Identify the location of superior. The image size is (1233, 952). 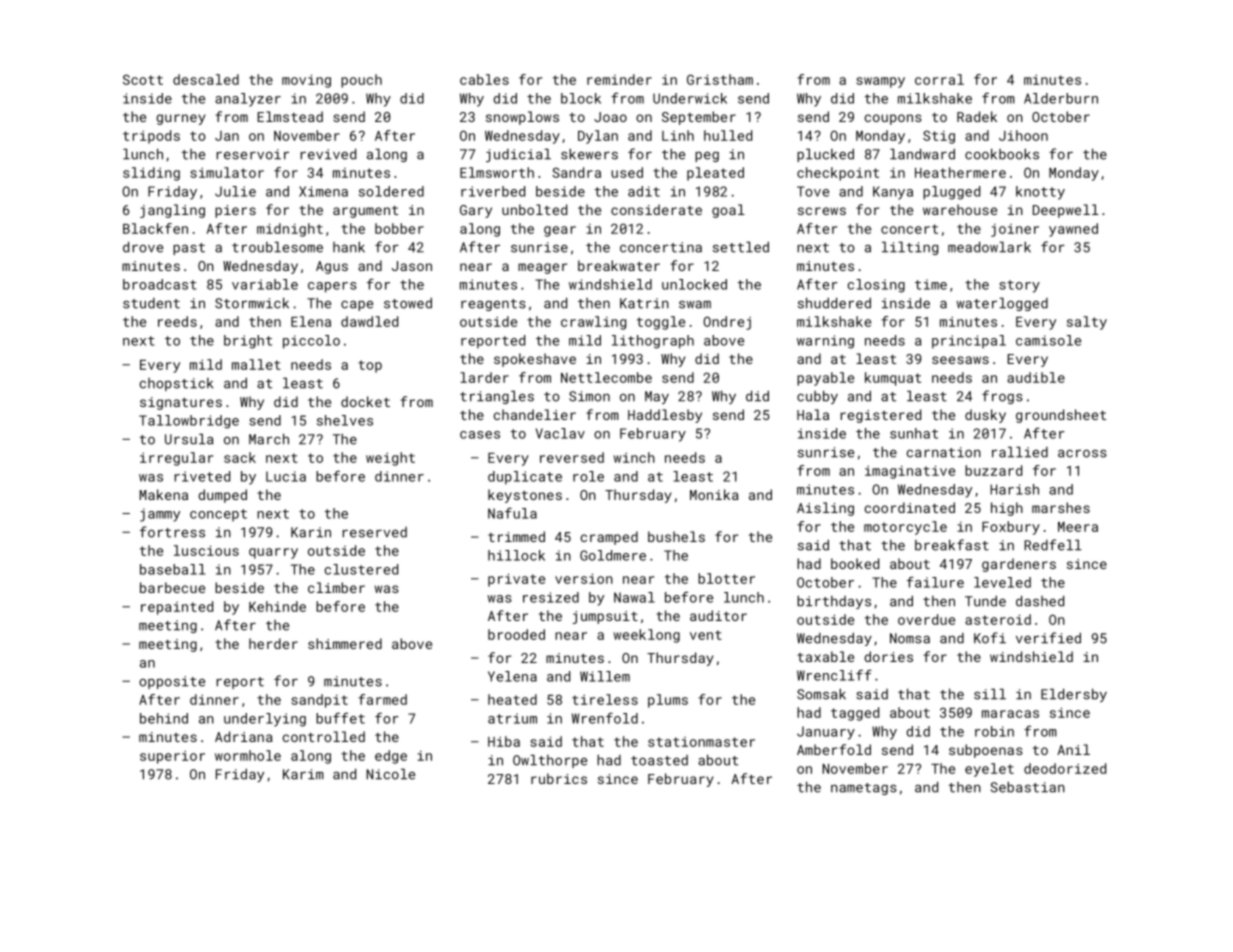
(172, 757).
